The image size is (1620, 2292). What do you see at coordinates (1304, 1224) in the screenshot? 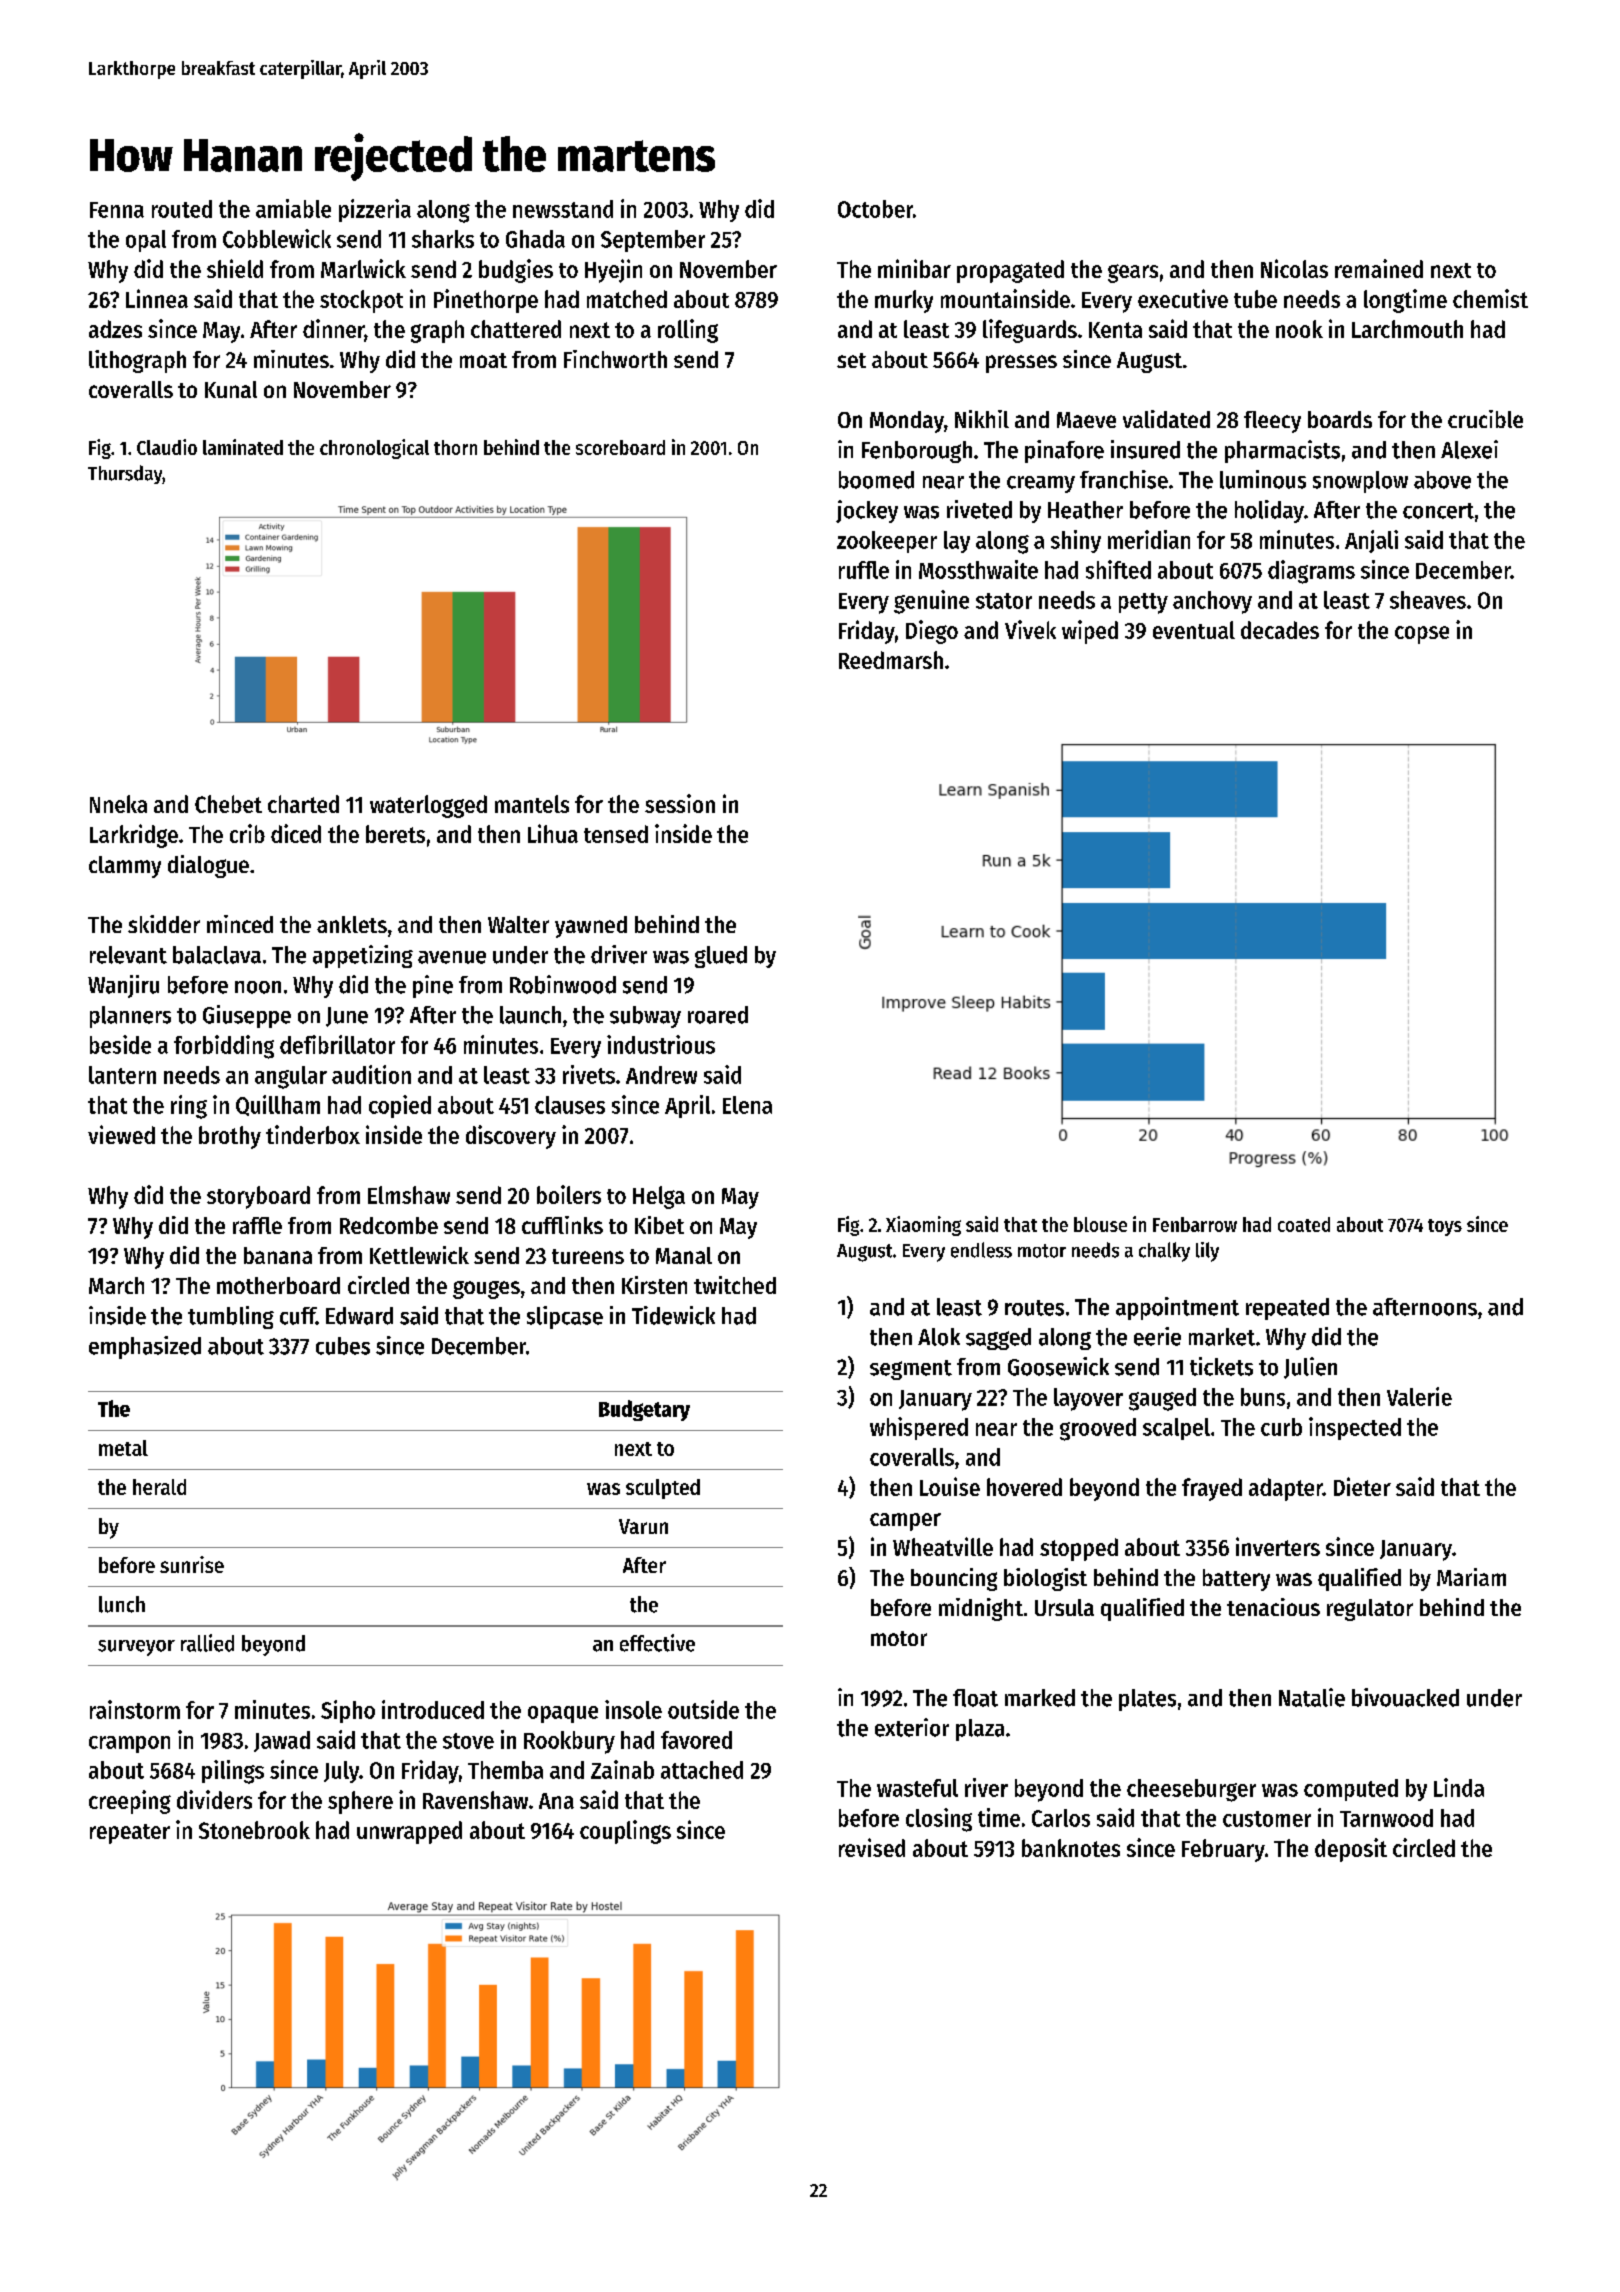
I see `coated` at bounding box center [1304, 1224].
